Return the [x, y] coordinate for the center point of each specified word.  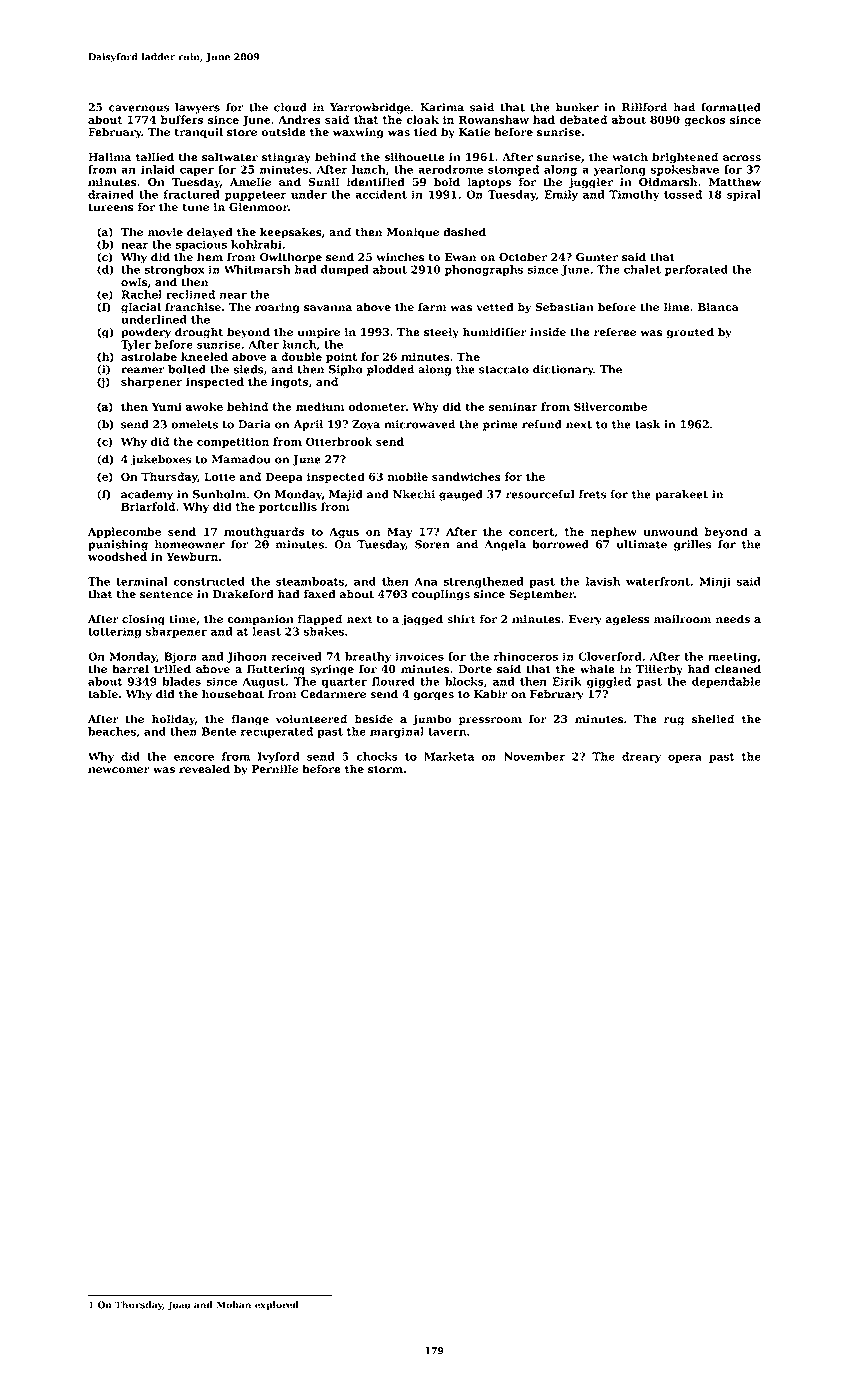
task [648, 424]
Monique [413, 233]
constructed [209, 581]
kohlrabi [256, 244]
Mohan [234, 1305]
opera [685, 758]
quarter [344, 683]
